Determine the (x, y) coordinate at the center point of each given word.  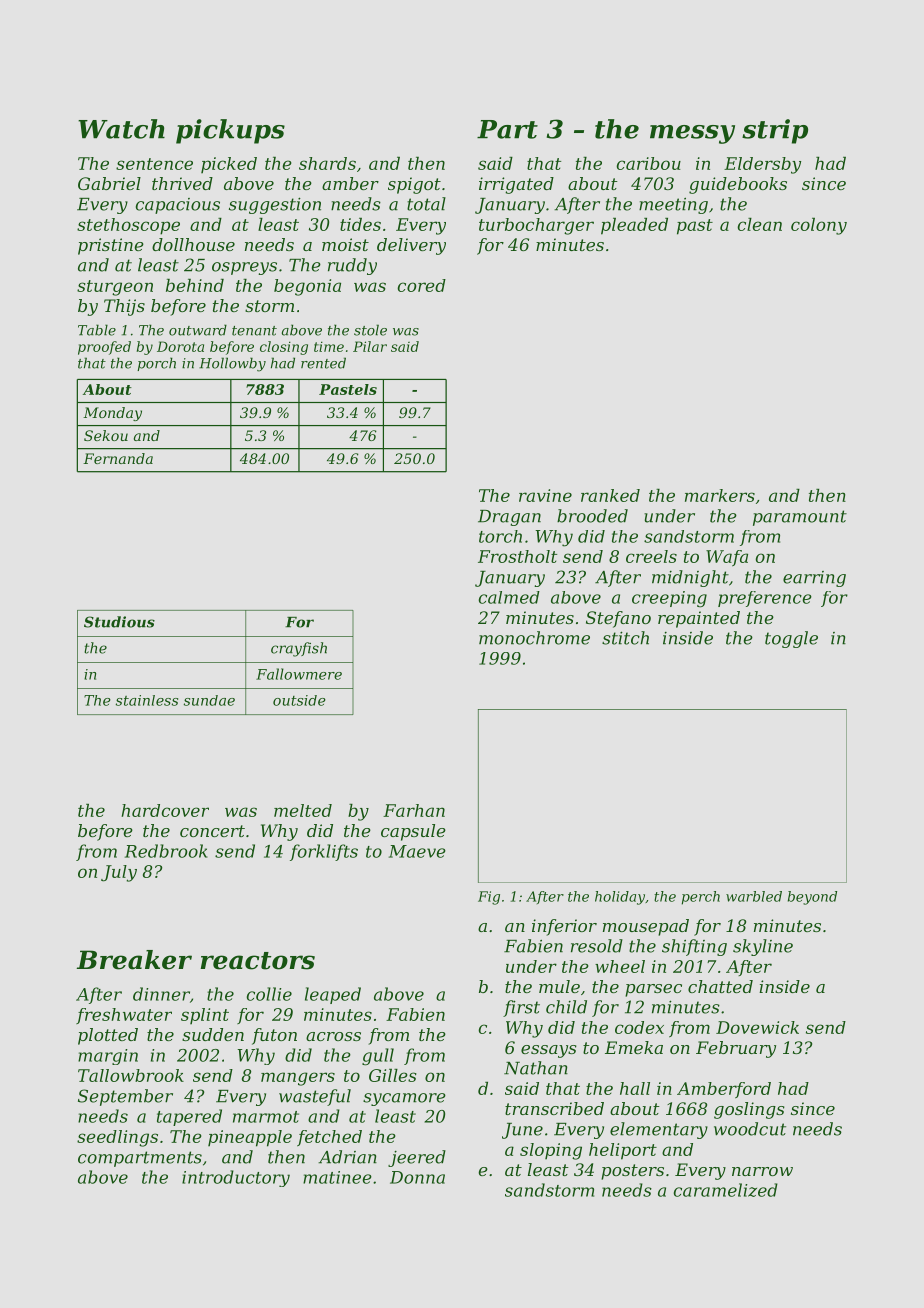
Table (97, 330)
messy (692, 134)
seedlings (117, 1138)
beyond (812, 898)
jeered (417, 1158)
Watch (121, 129)
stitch (625, 638)
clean (759, 224)
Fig (489, 898)
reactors (258, 961)
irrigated (516, 185)
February (736, 1049)
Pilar (370, 346)
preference (765, 599)
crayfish (299, 649)
